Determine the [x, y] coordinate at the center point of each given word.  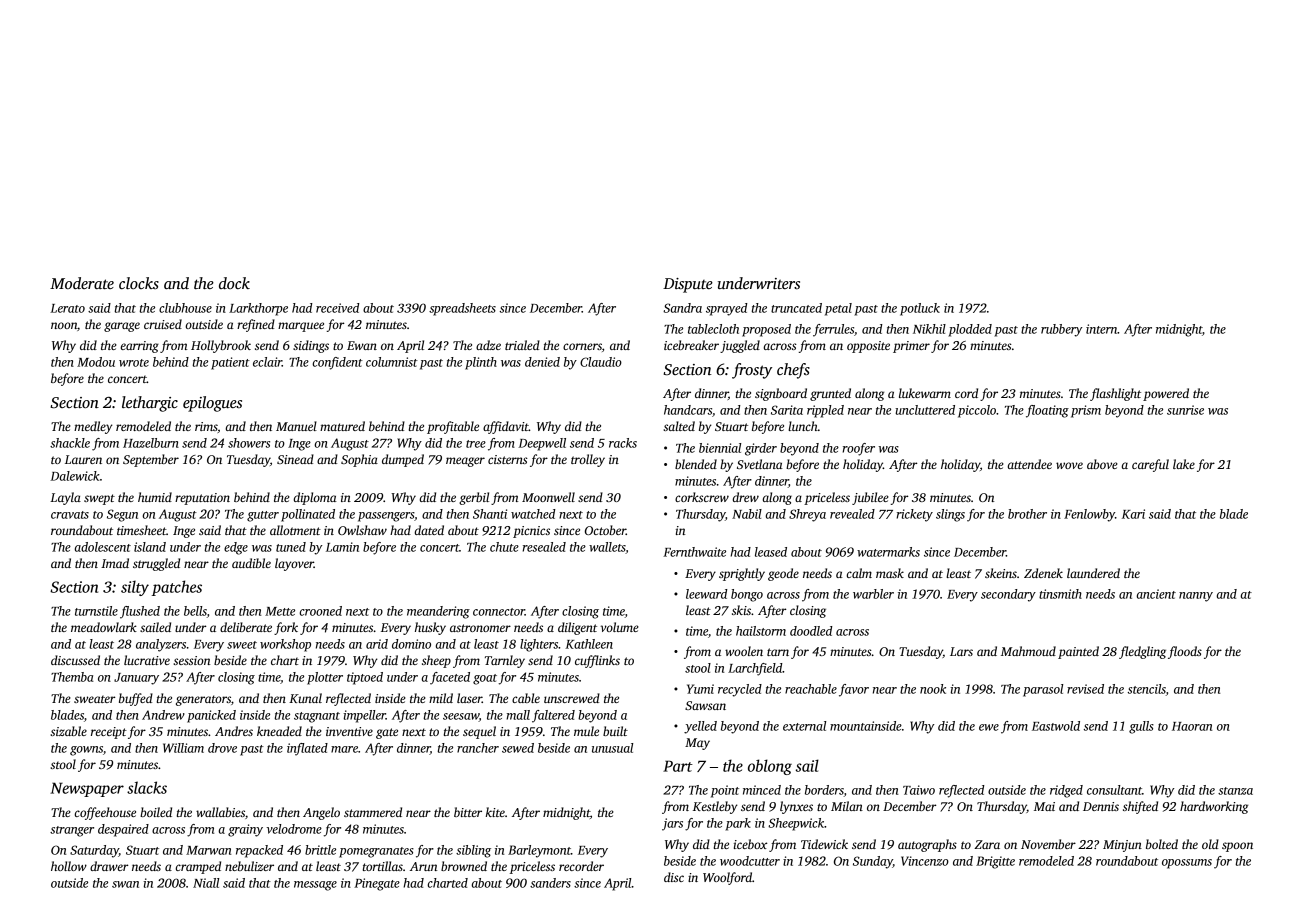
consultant [1114, 790]
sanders [550, 883]
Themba [72, 677]
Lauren [83, 459]
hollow [69, 866]
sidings [311, 346]
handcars [688, 410]
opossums [1187, 864]
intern [1101, 329]
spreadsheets [462, 309]
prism [1086, 411]
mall [518, 715]
